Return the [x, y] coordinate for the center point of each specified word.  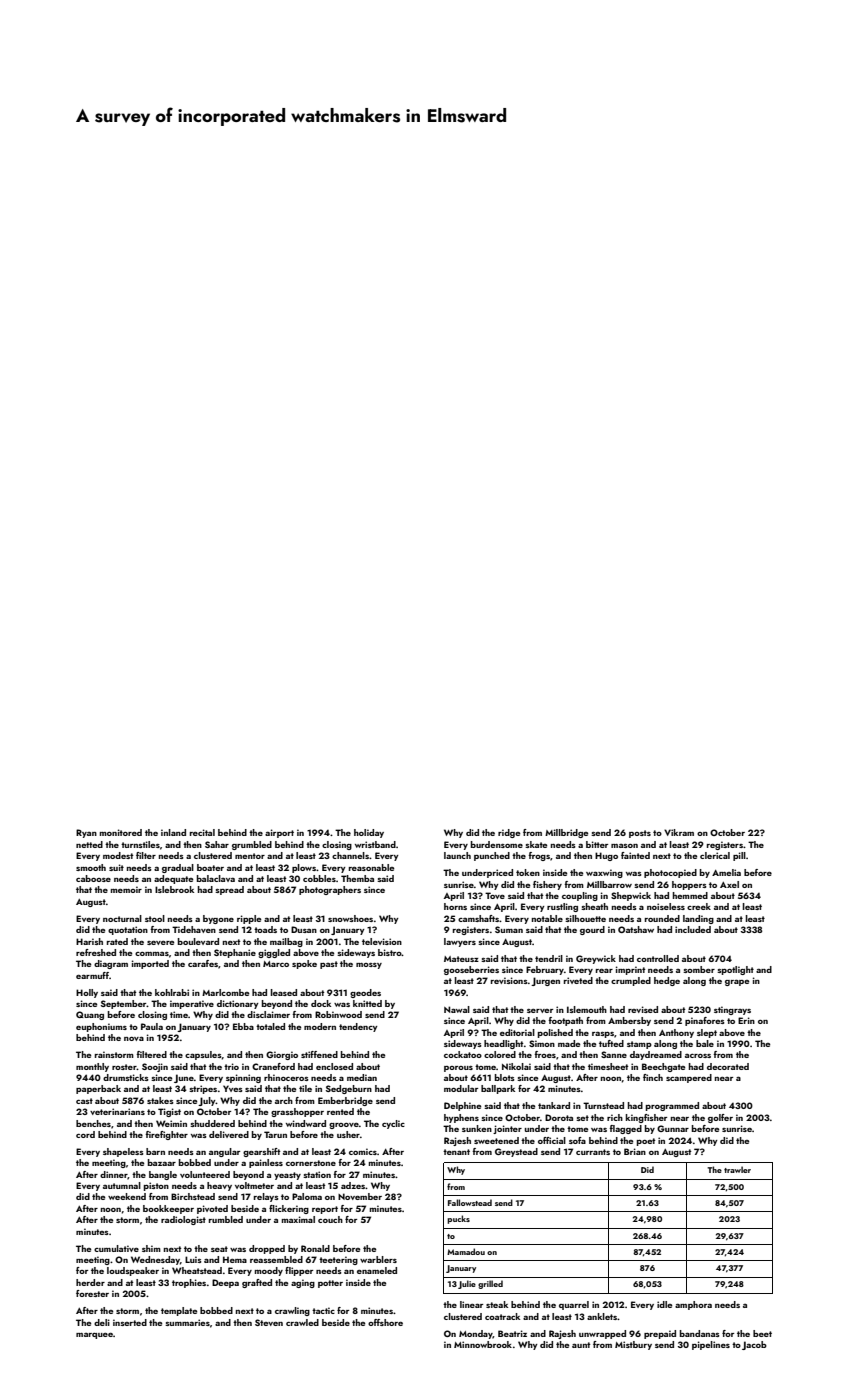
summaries [187, 1322]
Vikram [679, 832]
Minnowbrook [483, 1344]
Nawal [457, 1009]
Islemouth [587, 1009]
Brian [635, 1151]
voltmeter [254, 1185]
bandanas [699, 1333]
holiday [369, 833]
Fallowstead [470, 1202]
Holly [87, 993]
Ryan [86, 833]
